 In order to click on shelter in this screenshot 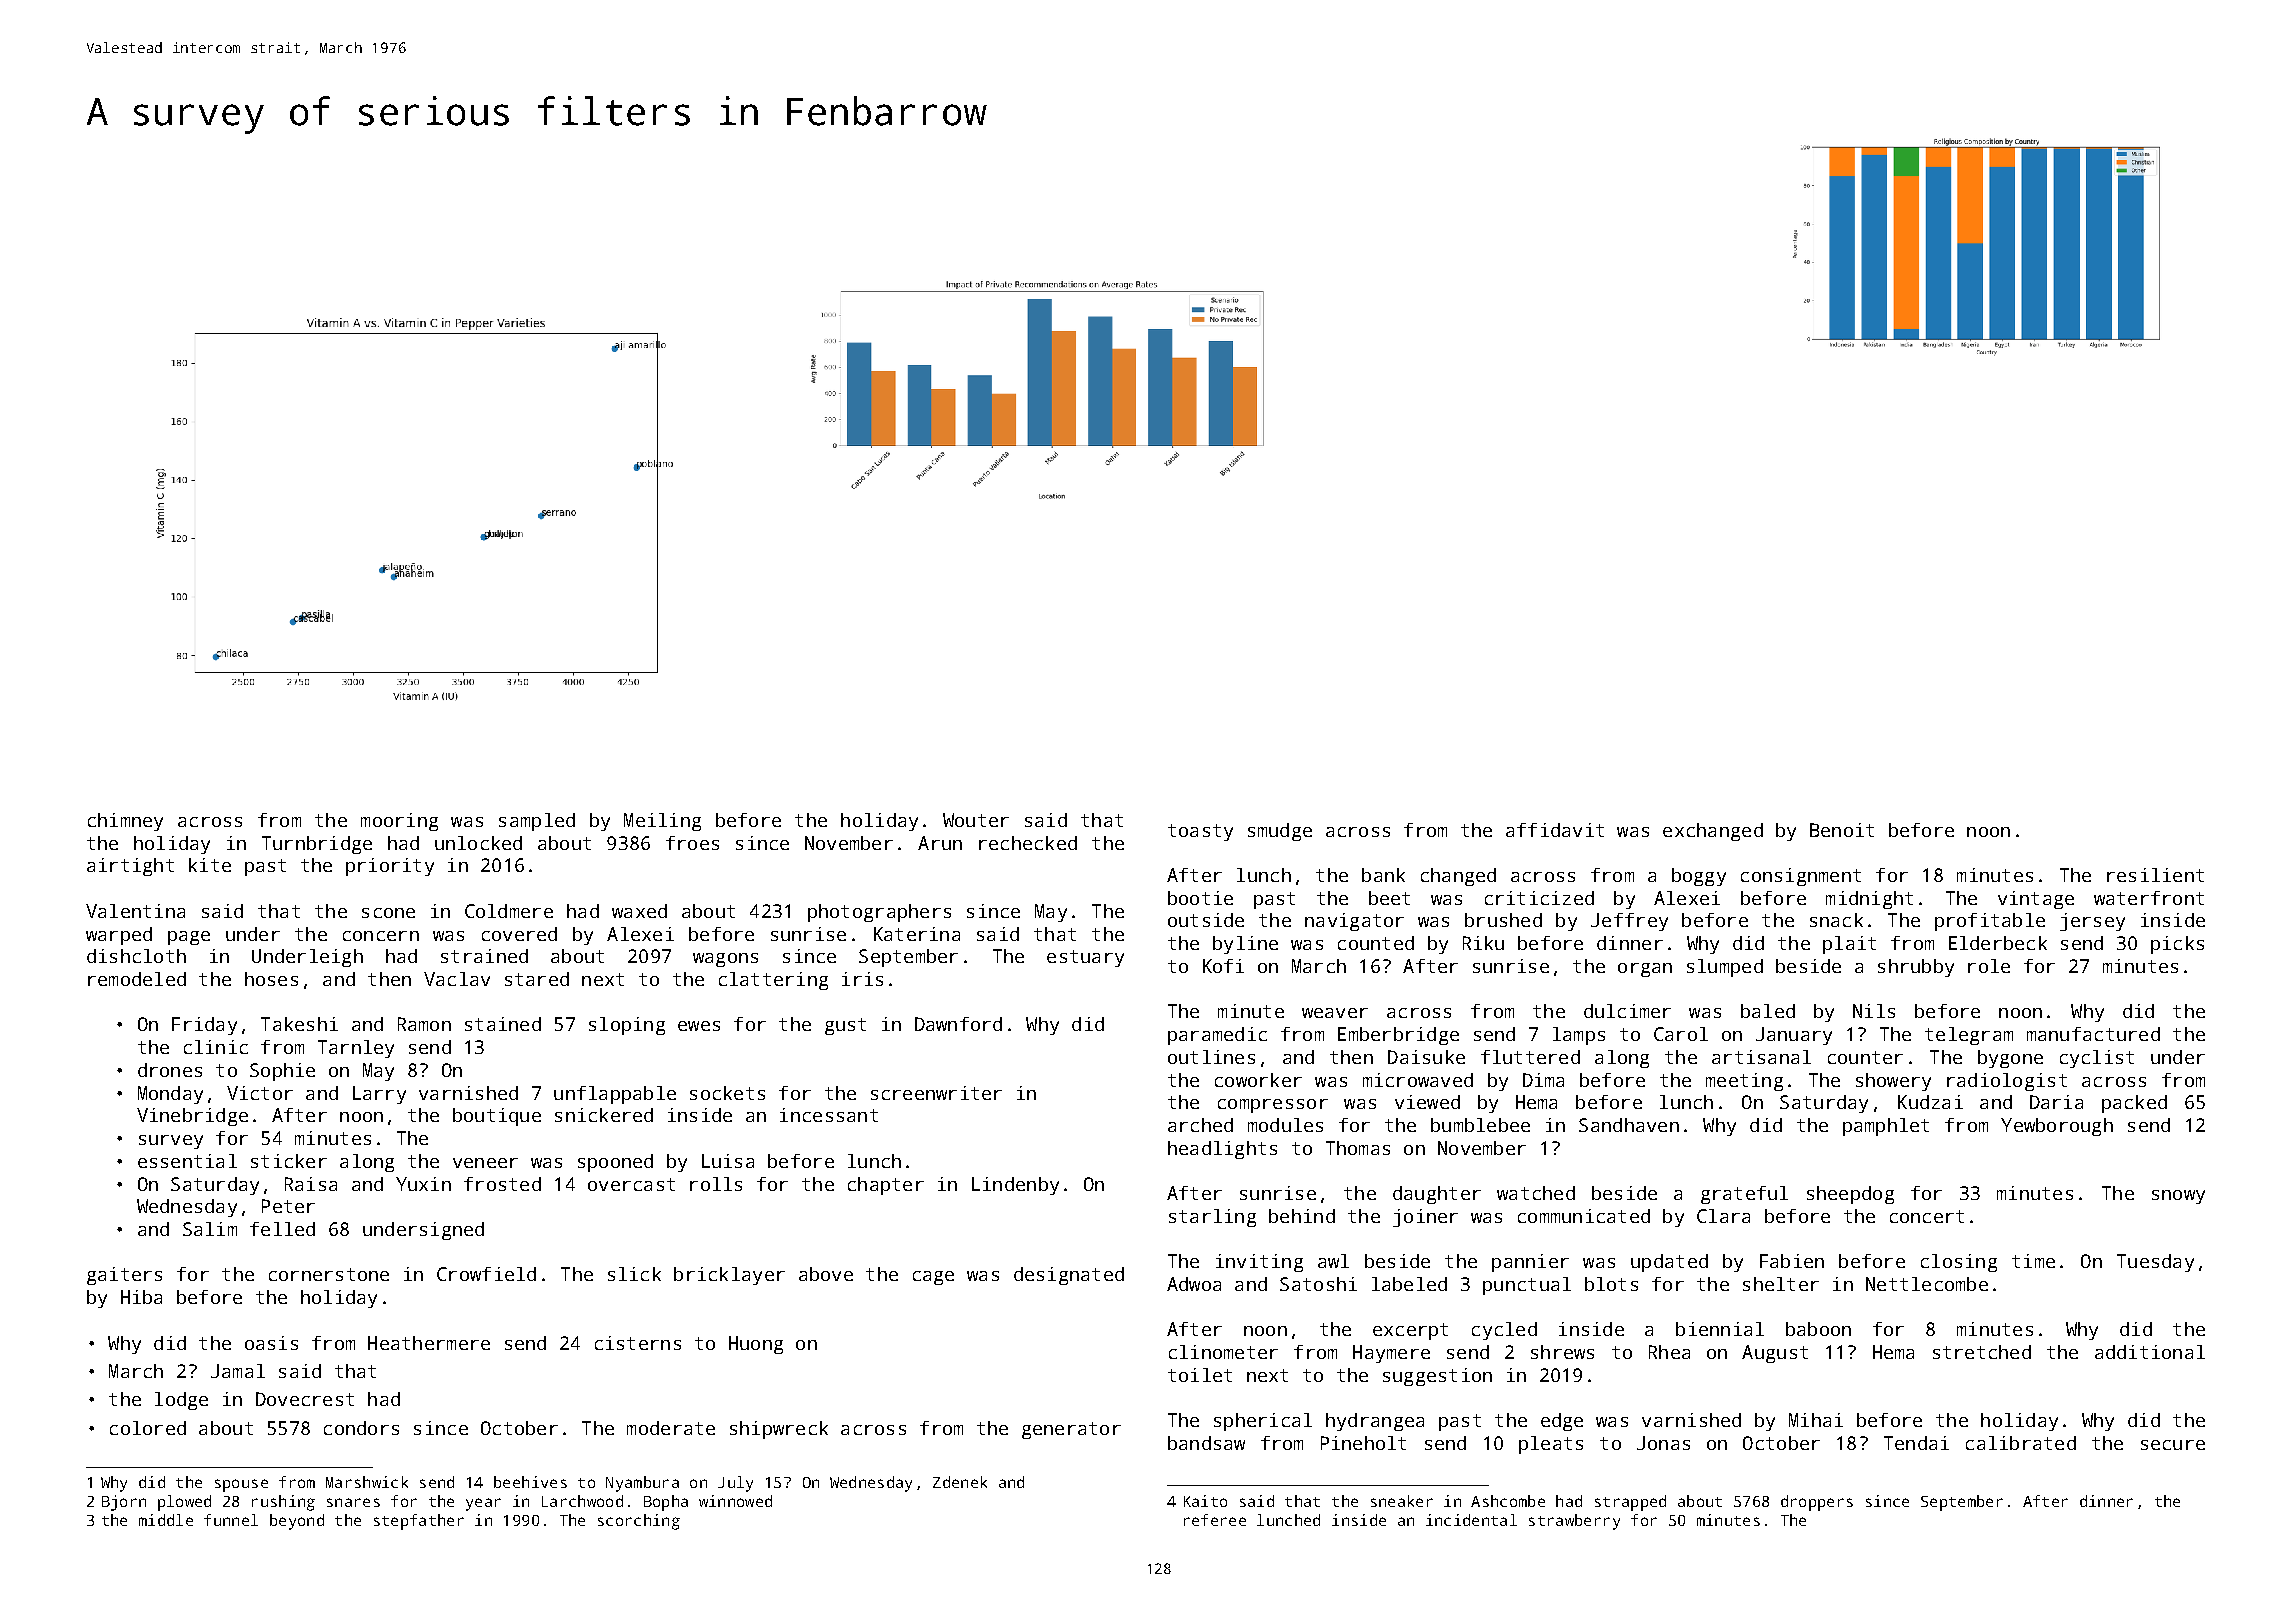, I will do `click(1781, 1284)`.
